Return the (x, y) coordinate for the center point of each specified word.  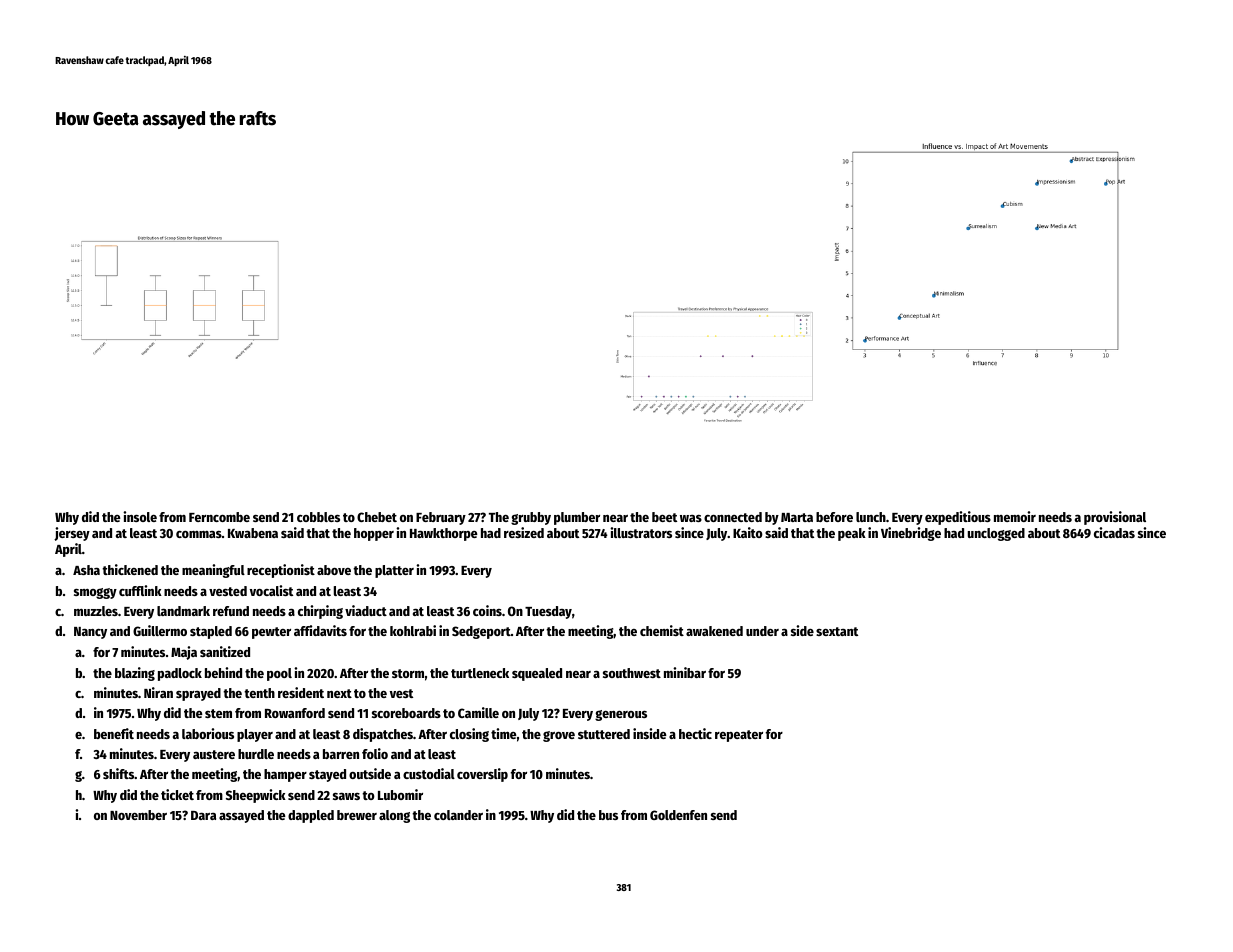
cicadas (1114, 532)
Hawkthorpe (444, 534)
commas (199, 534)
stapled (211, 632)
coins (487, 610)
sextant (837, 631)
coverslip (482, 775)
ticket (177, 794)
